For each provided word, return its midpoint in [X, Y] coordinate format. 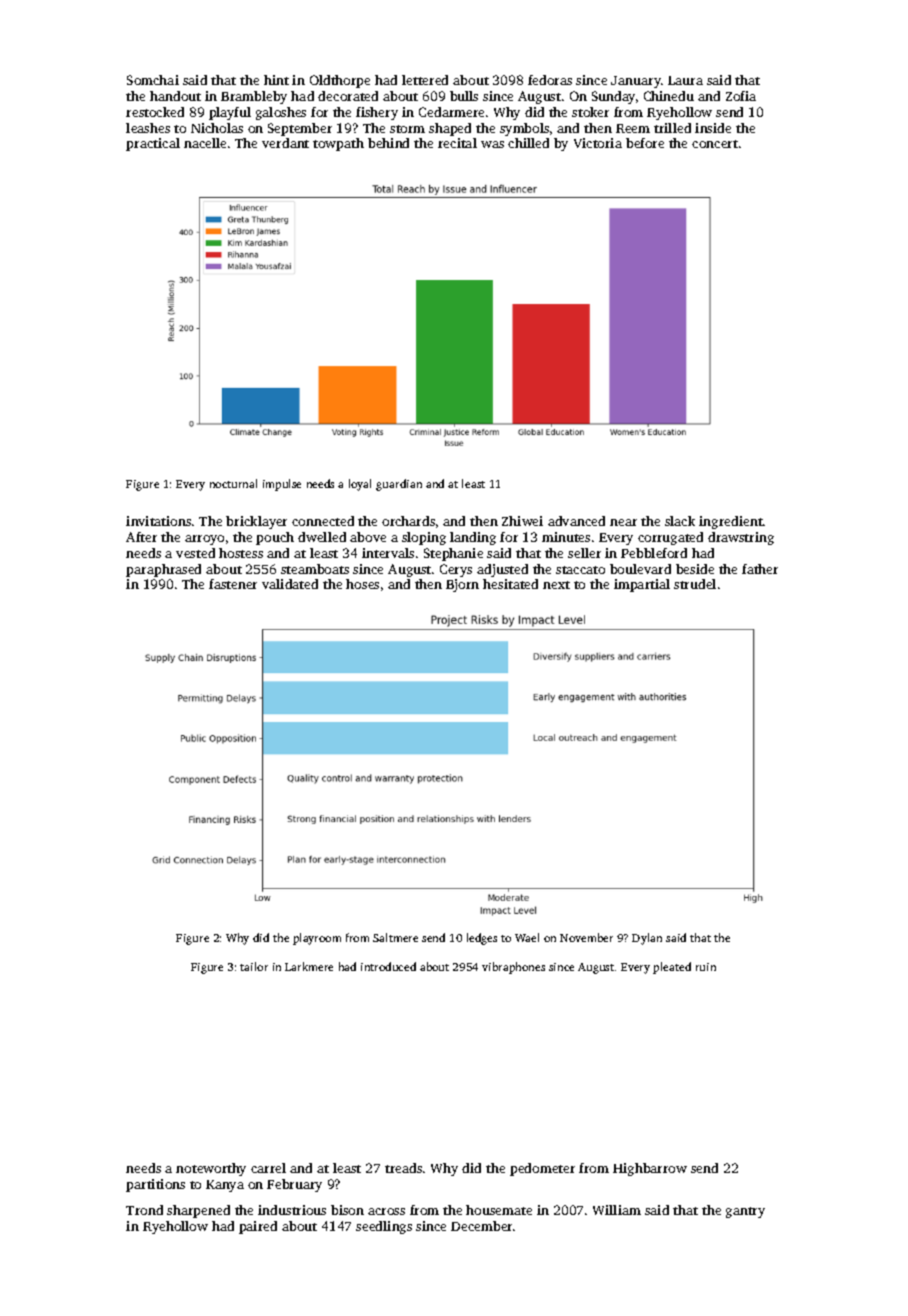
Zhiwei [522, 521]
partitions [155, 1185]
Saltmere [395, 937]
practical [153, 144]
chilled [528, 143]
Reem [633, 128]
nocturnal [233, 483]
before [645, 143]
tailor [254, 966]
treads [403, 1168]
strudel [695, 584]
